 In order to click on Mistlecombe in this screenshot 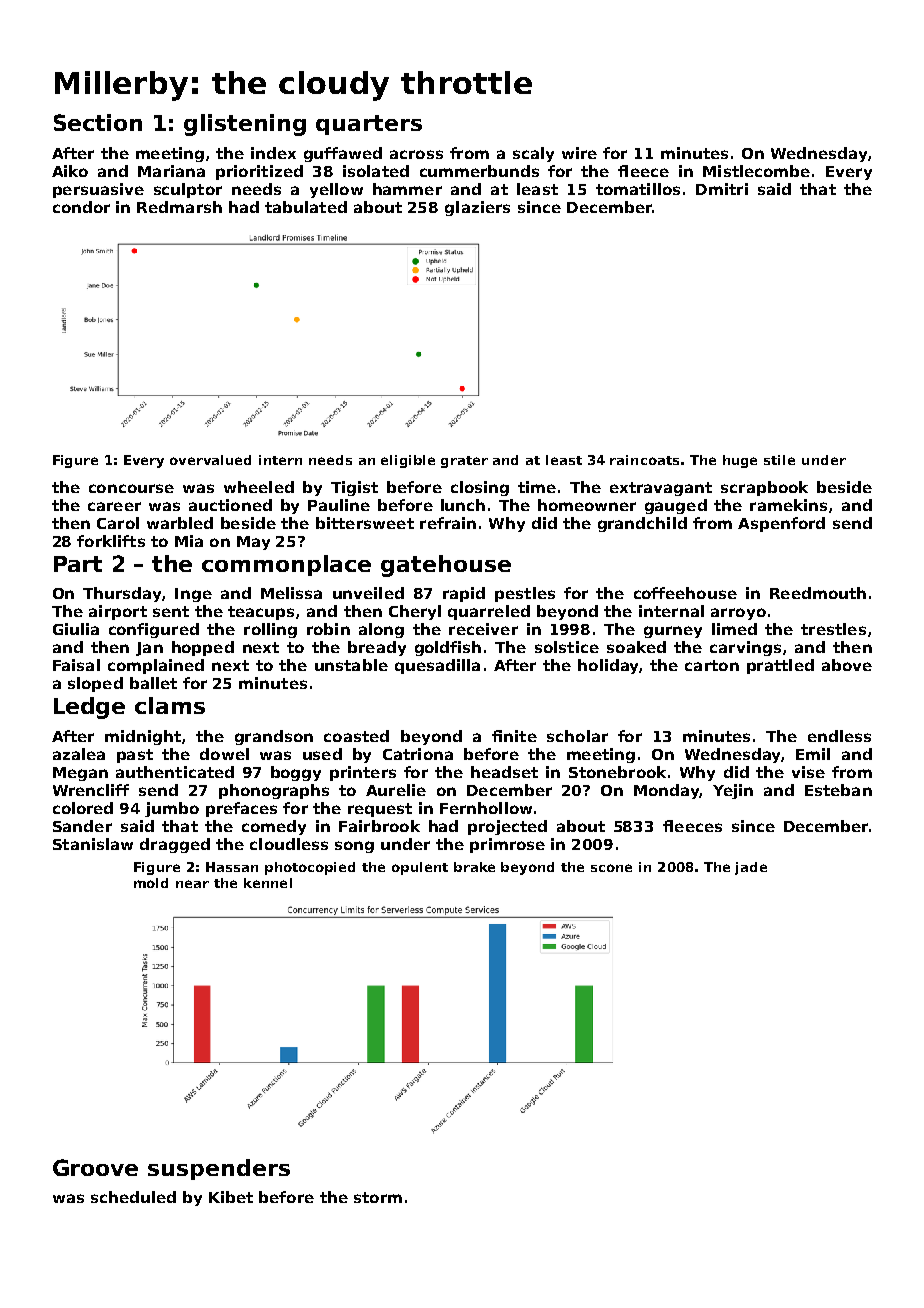, I will do `click(756, 171)`.
